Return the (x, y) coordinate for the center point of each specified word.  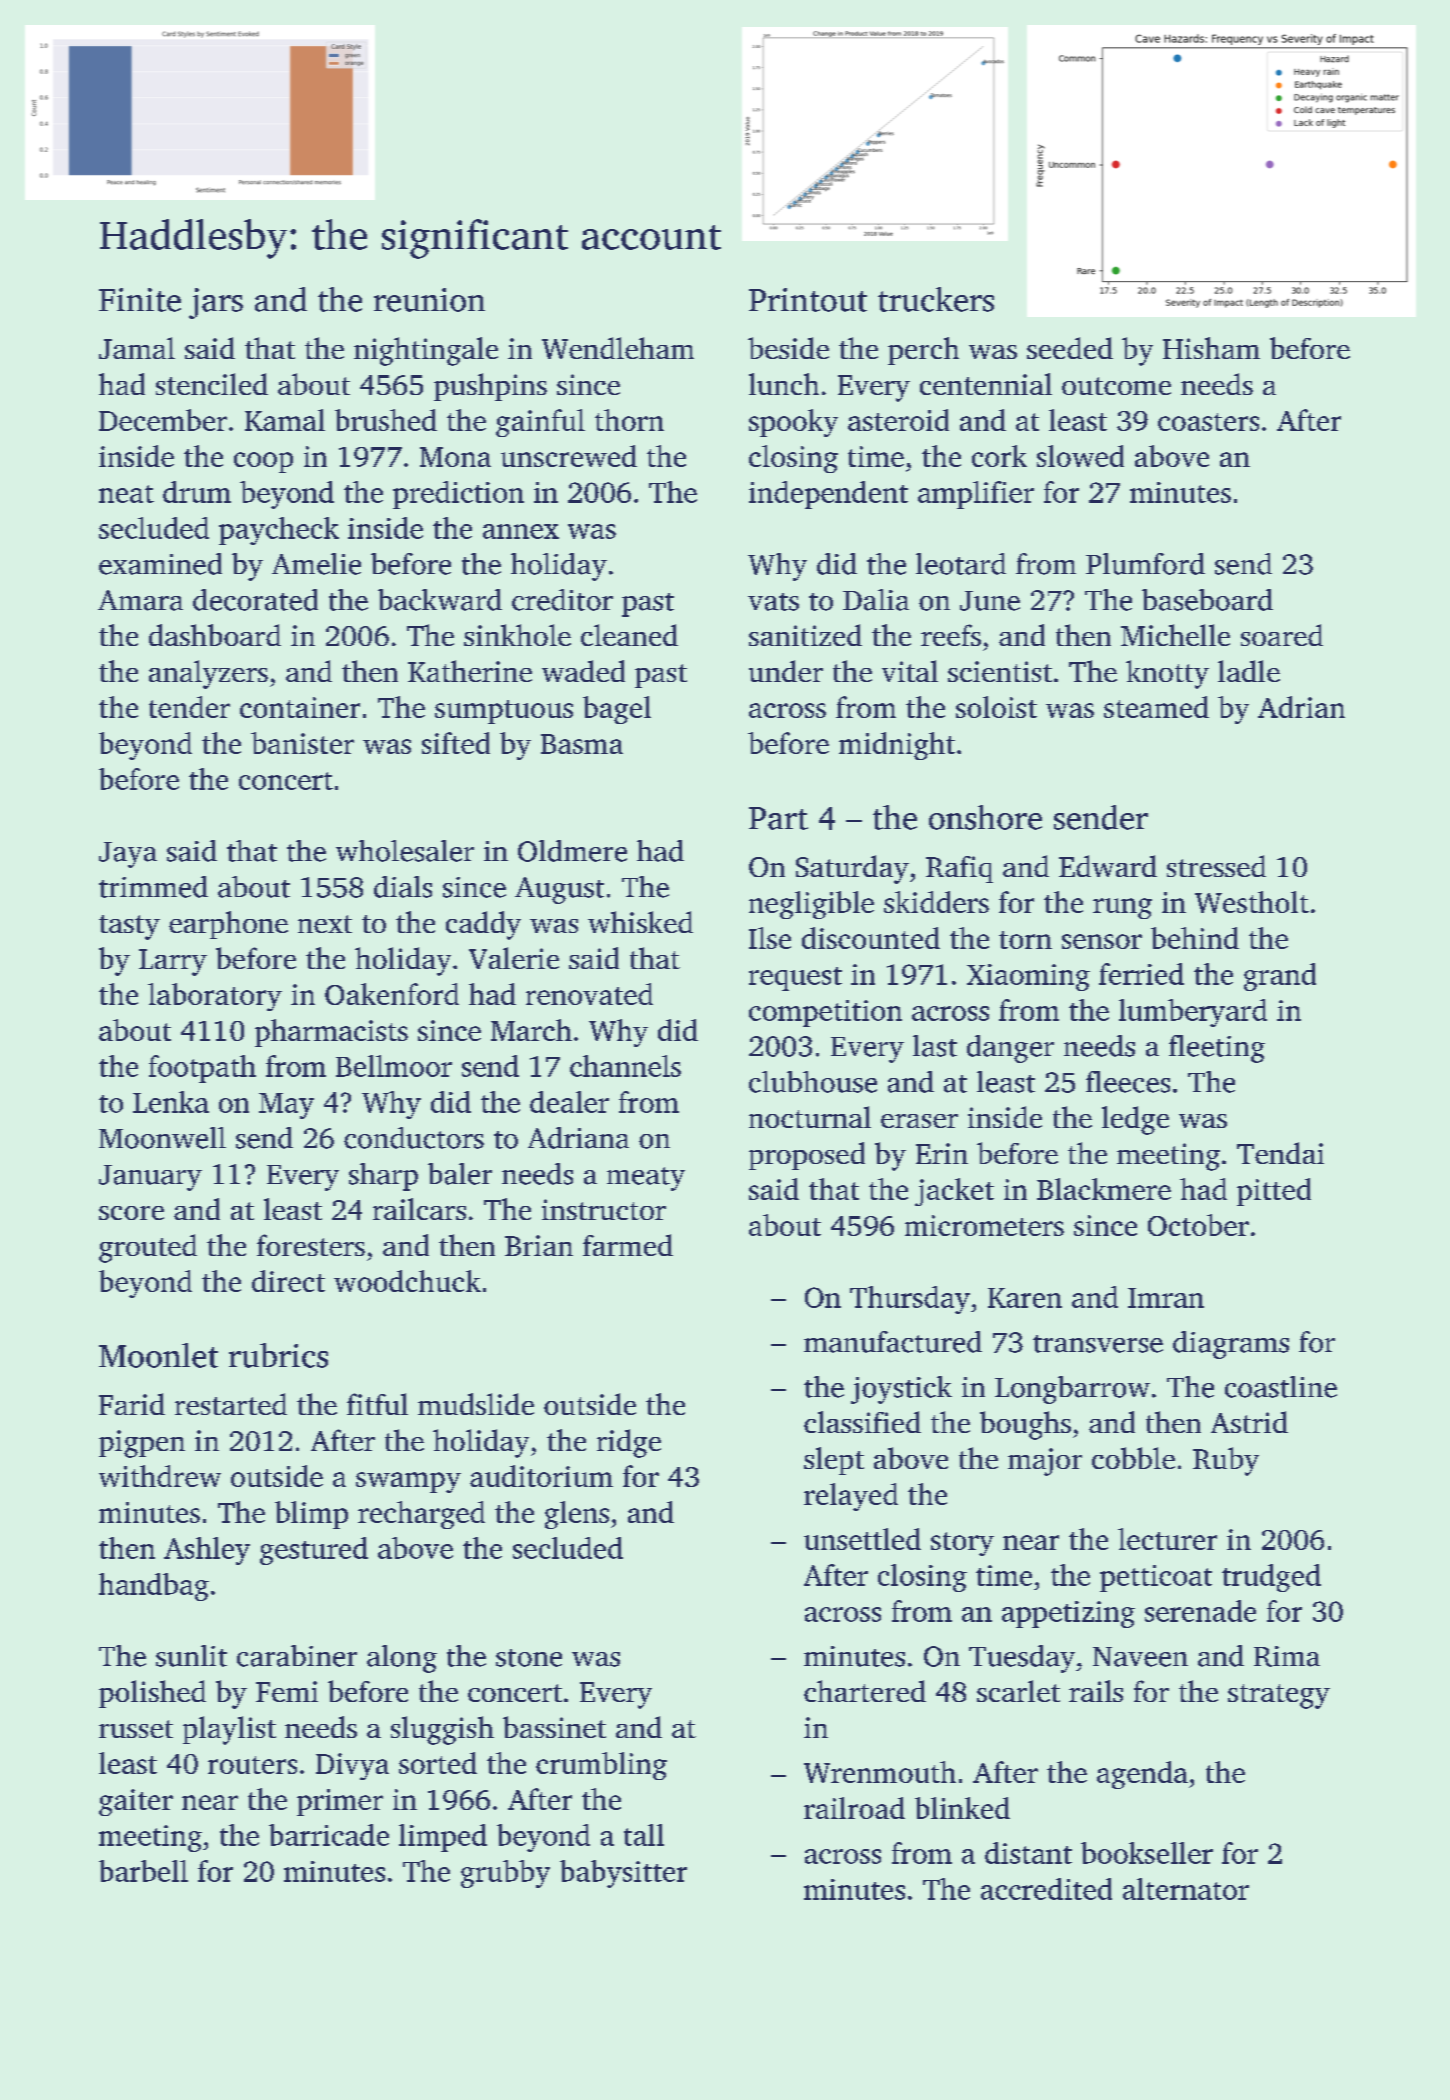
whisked (640, 922)
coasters (1208, 422)
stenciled (212, 384)
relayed (851, 1497)
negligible (811, 905)
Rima (1287, 1656)
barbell (143, 1871)
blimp (311, 1515)
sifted (456, 743)
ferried (1141, 974)
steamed (1156, 707)
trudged (1271, 1578)
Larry (173, 962)
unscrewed (569, 456)
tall (644, 1835)
